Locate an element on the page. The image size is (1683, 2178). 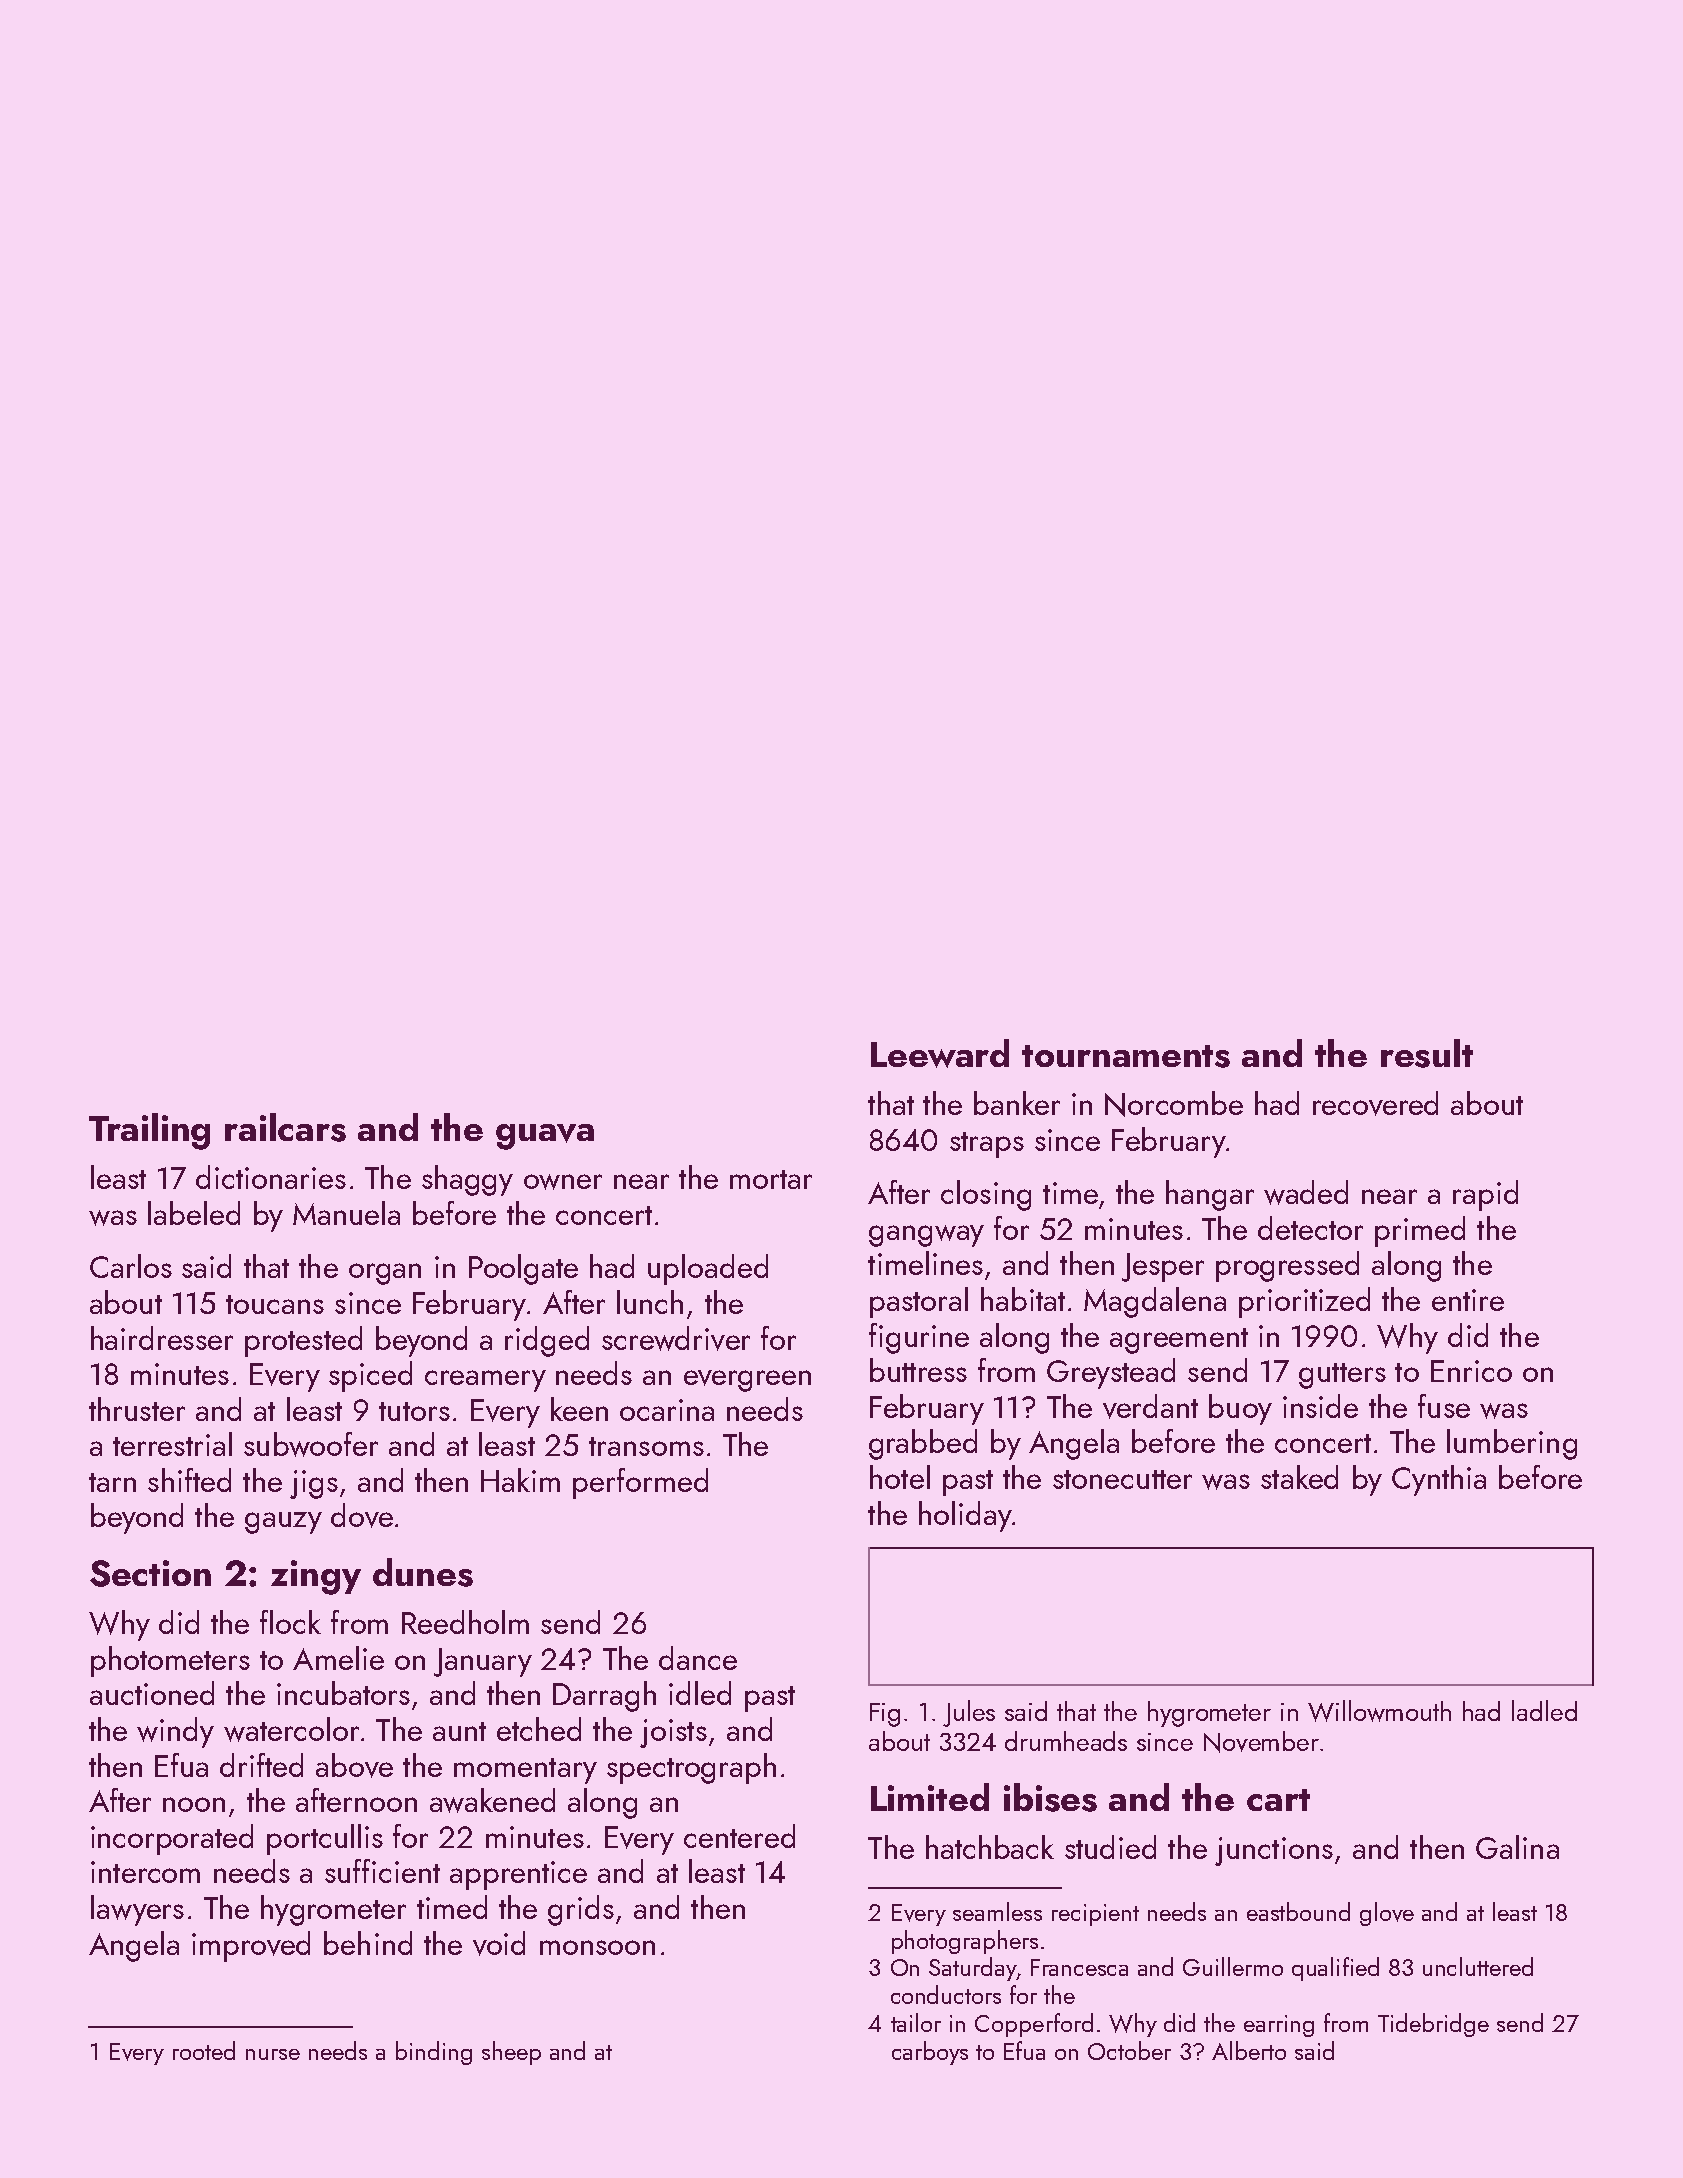
Cynthia is located at coordinates (1439, 1480).
